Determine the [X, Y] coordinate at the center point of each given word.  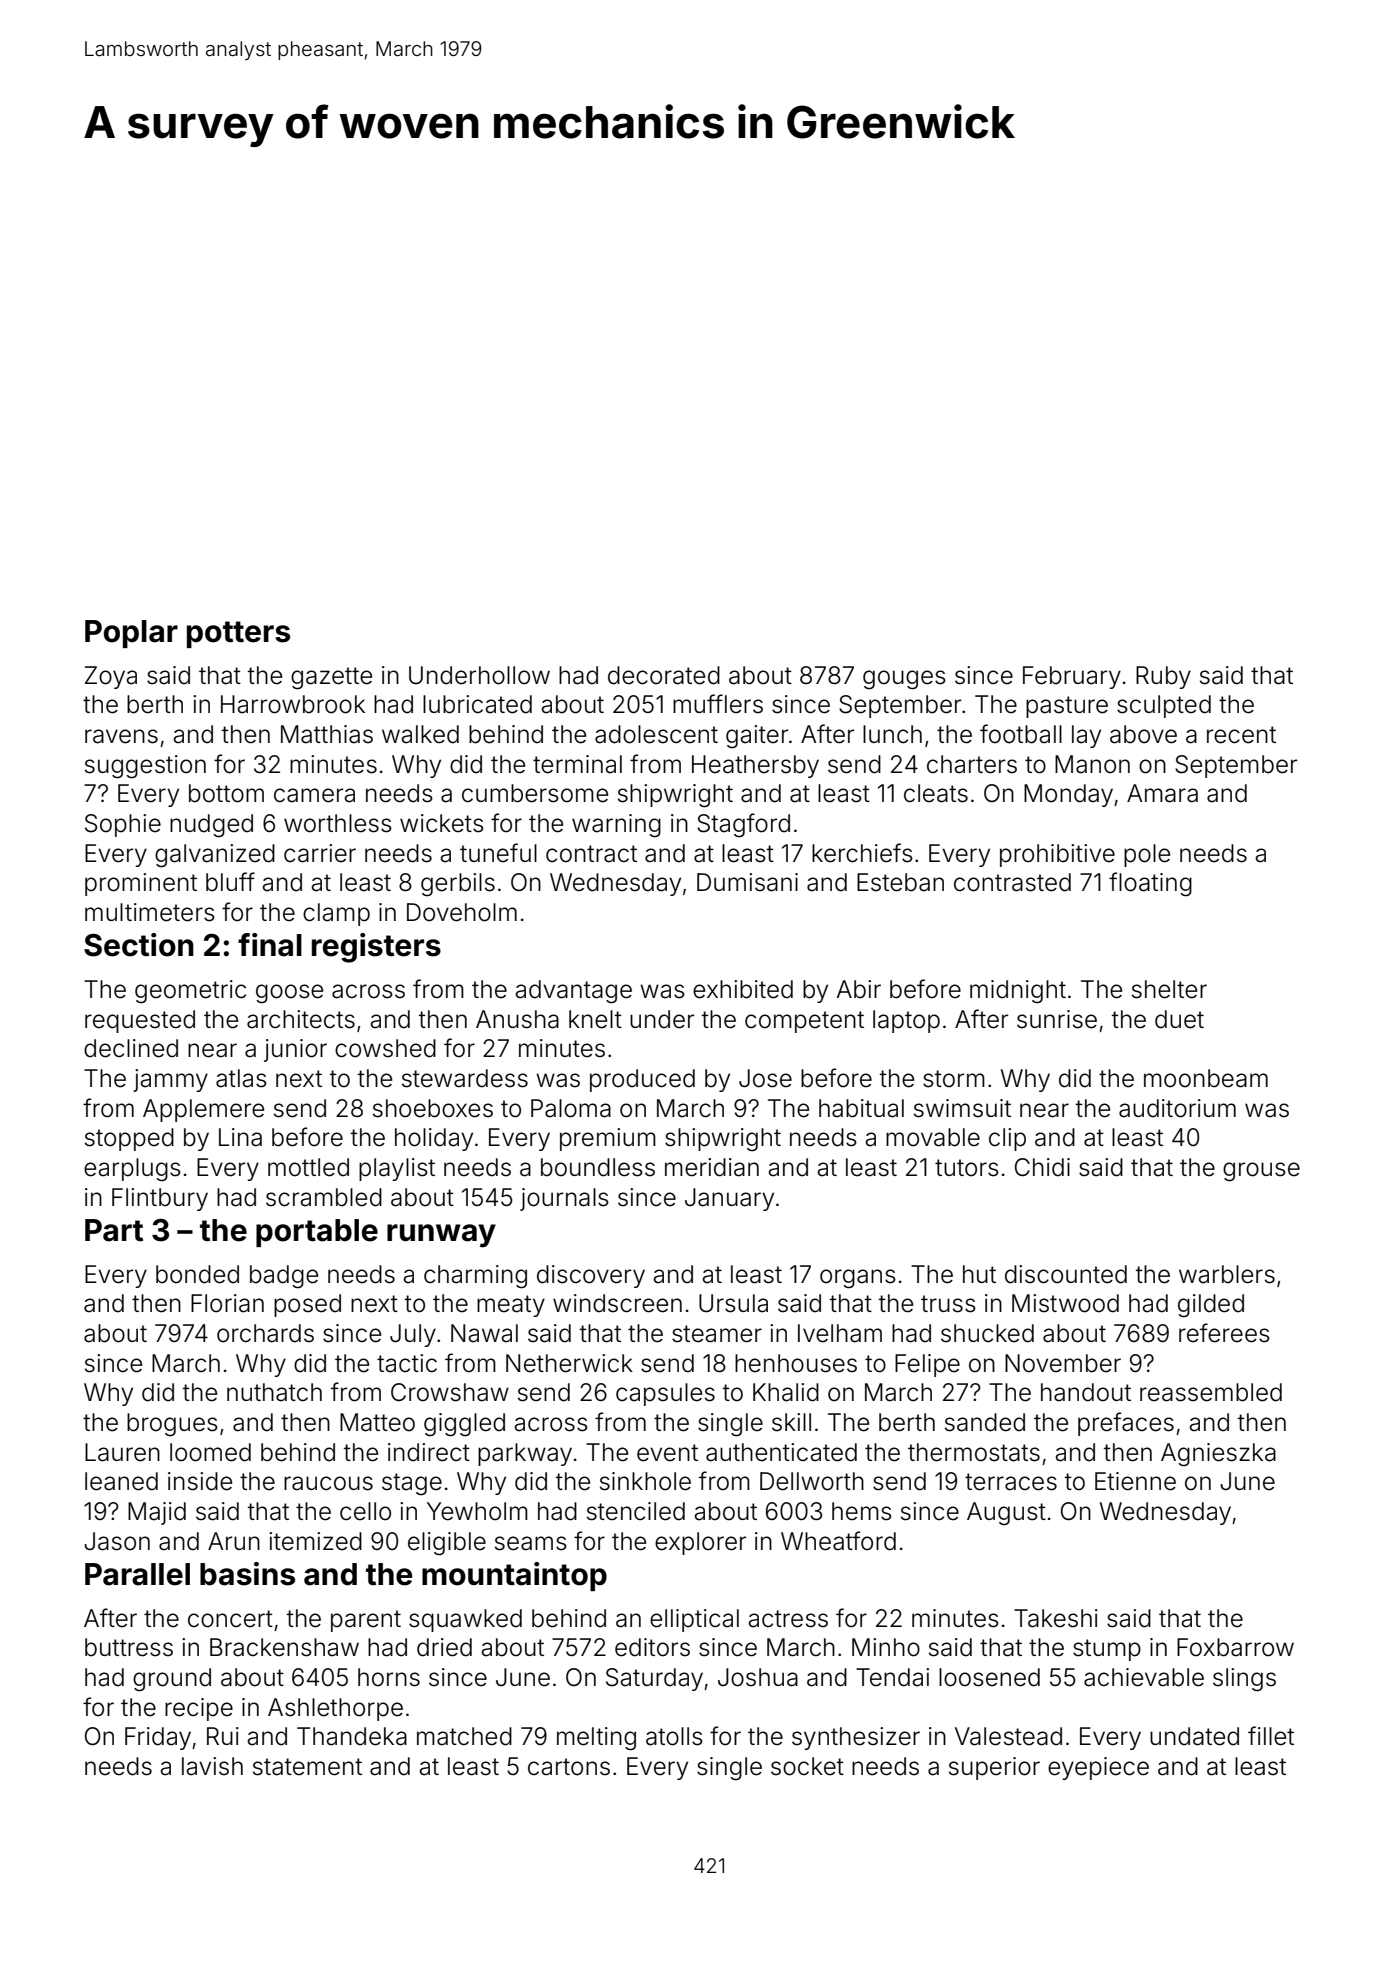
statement [307, 1767]
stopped [129, 1139]
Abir [859, 989]
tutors [967, 1168]
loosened [989, 1677]
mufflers [718, 704]
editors [652, 1647]
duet [1179, 1019]
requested [140, 1021]
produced [642, 1080]
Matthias [327, 734]
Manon [1092, 764]
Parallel [137, 1574]
